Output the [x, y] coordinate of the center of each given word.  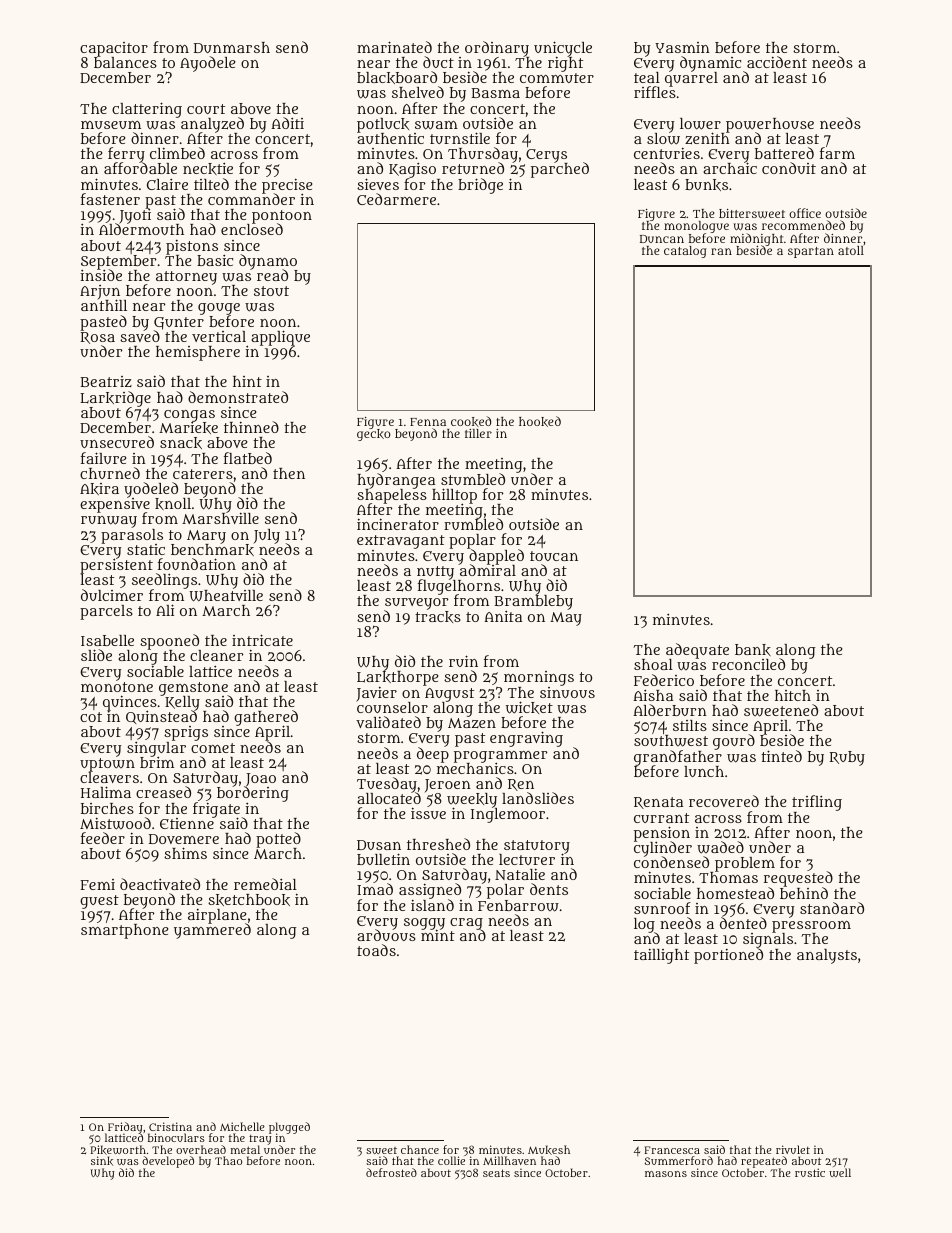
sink [102, 1161]
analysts [827, 956]
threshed [438, 844]
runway [109, 522]
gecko [374, 435]
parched [560, 170]
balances [125, 62]
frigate [217, 810]
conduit [789, 168]
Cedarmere [396, 199]
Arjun [100, 292]
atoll [851, 250]
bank [753, 650]
